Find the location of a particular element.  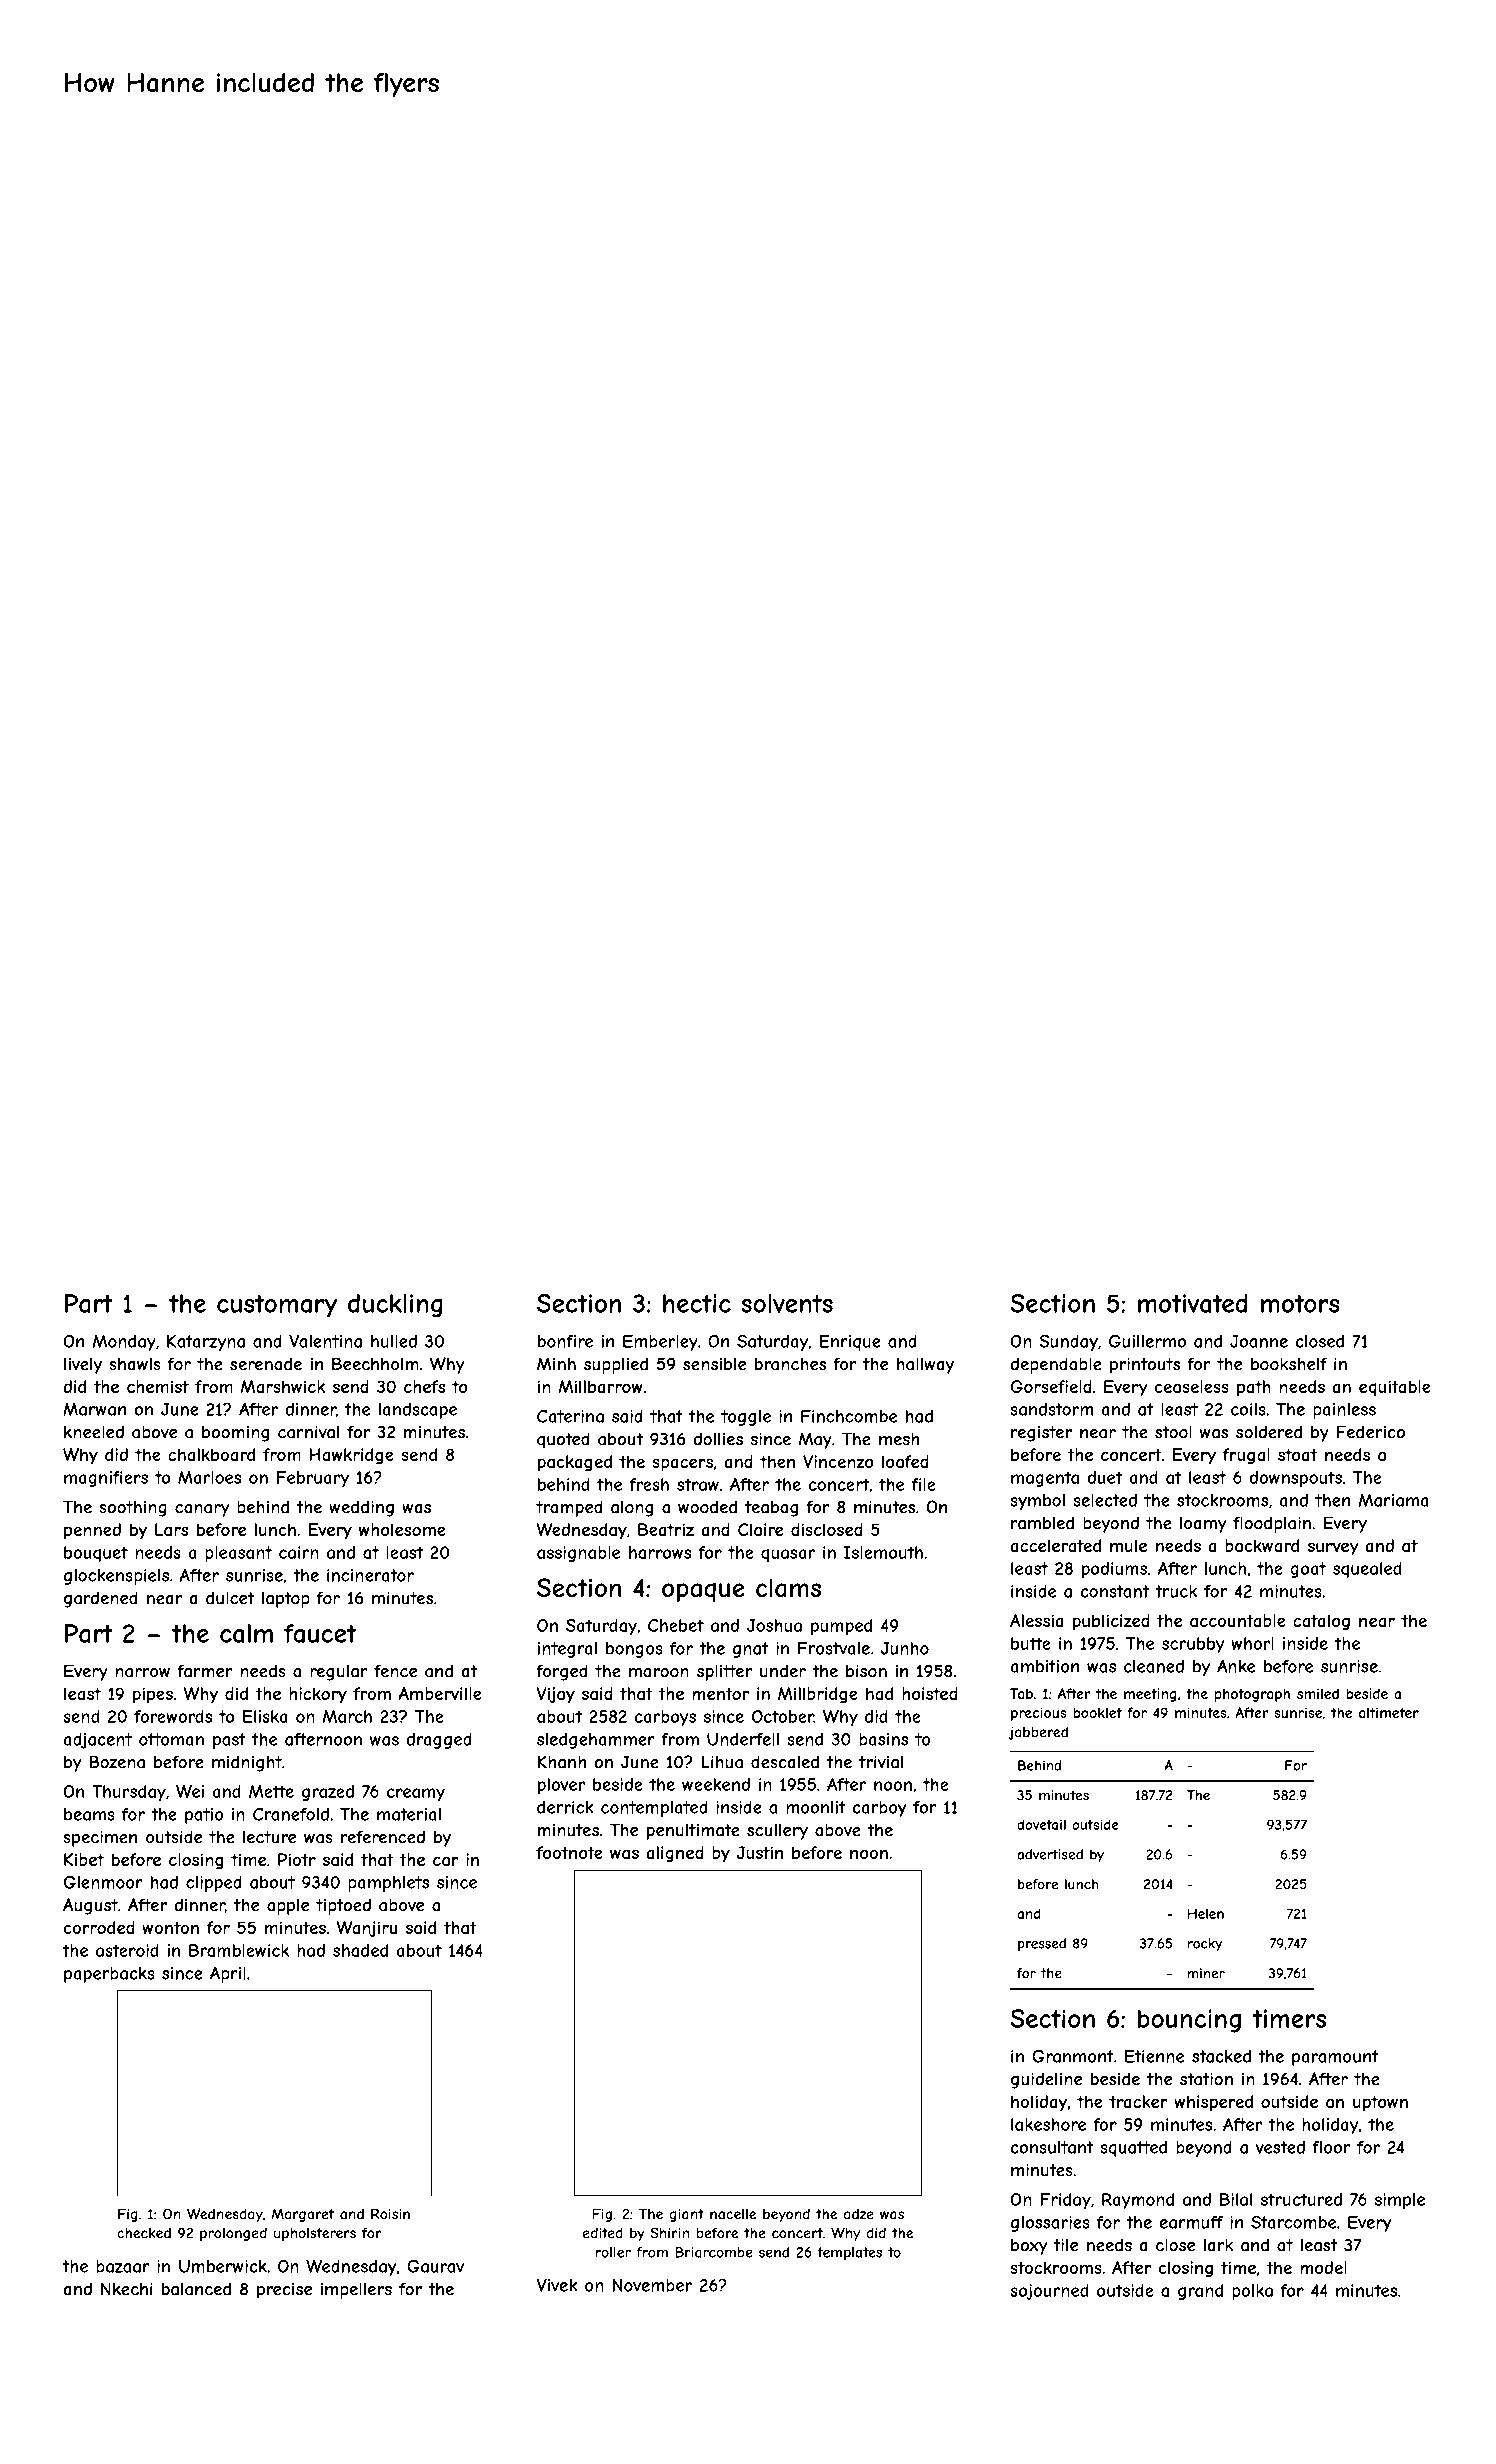

motors is located at coordinates (1300, 1303).
